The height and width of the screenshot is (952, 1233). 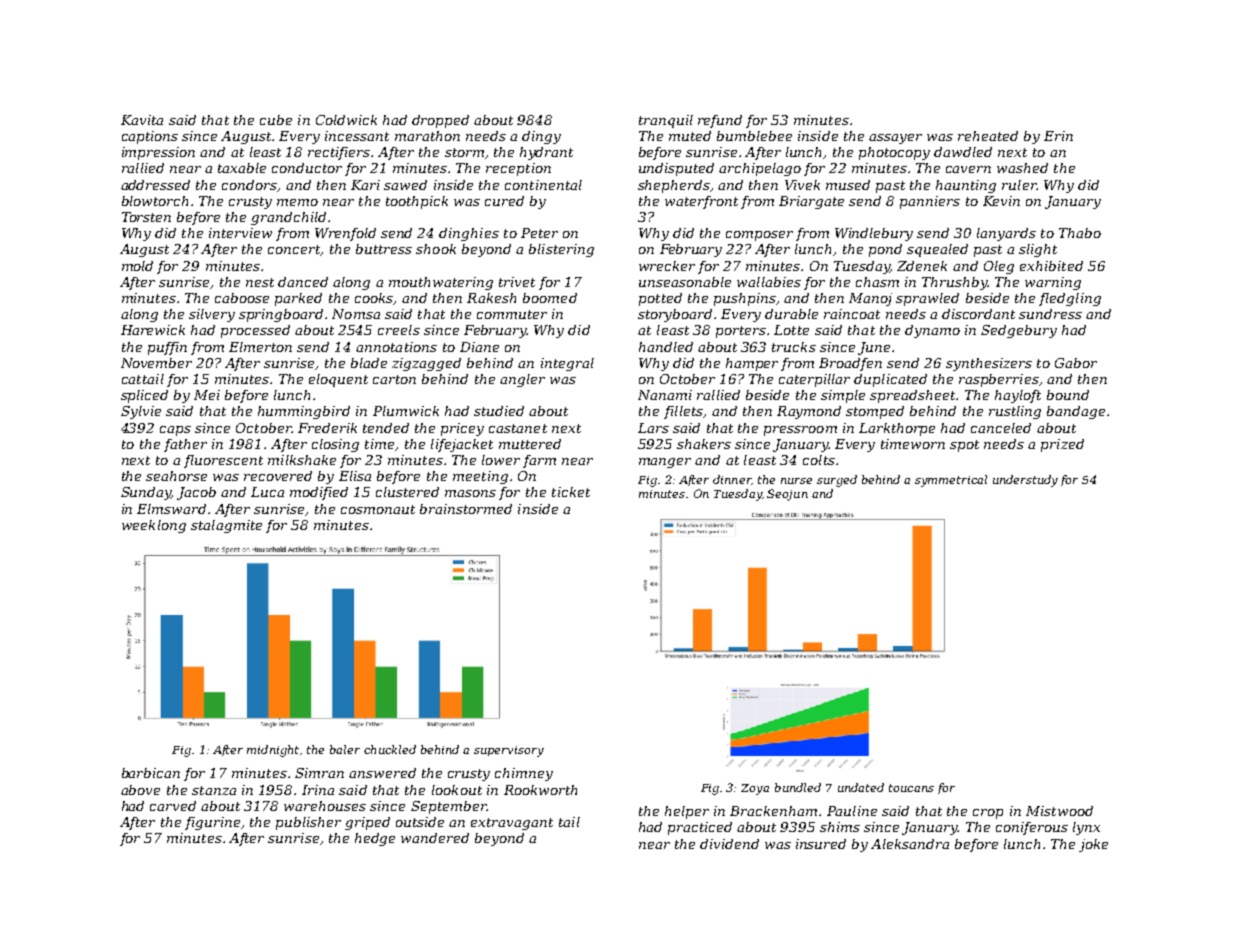 What do you see at coordinates (567, 364) in the screenshot?
I see `integral` at bounding box center [567, 364].
